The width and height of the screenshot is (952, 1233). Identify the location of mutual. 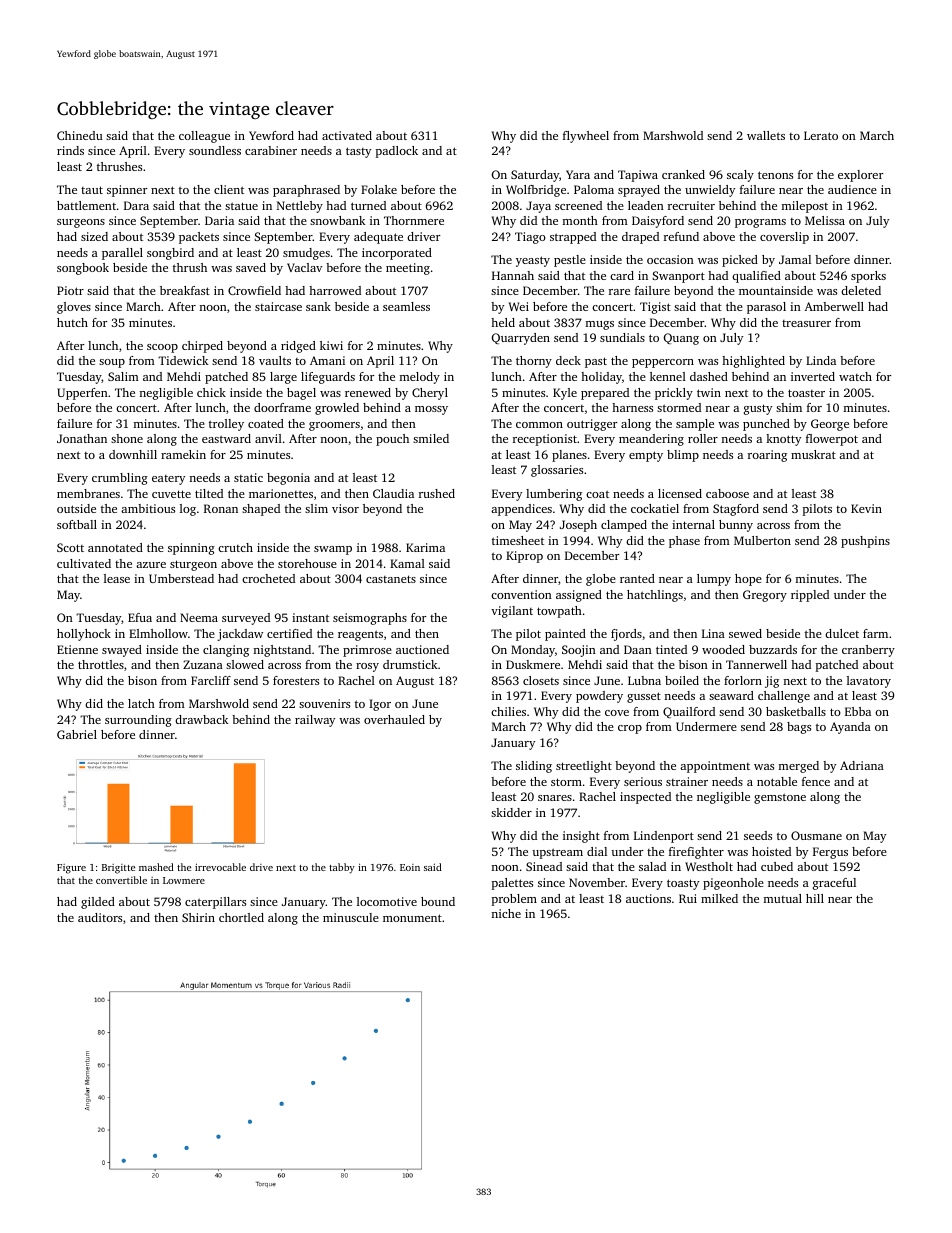
(783, 898).
